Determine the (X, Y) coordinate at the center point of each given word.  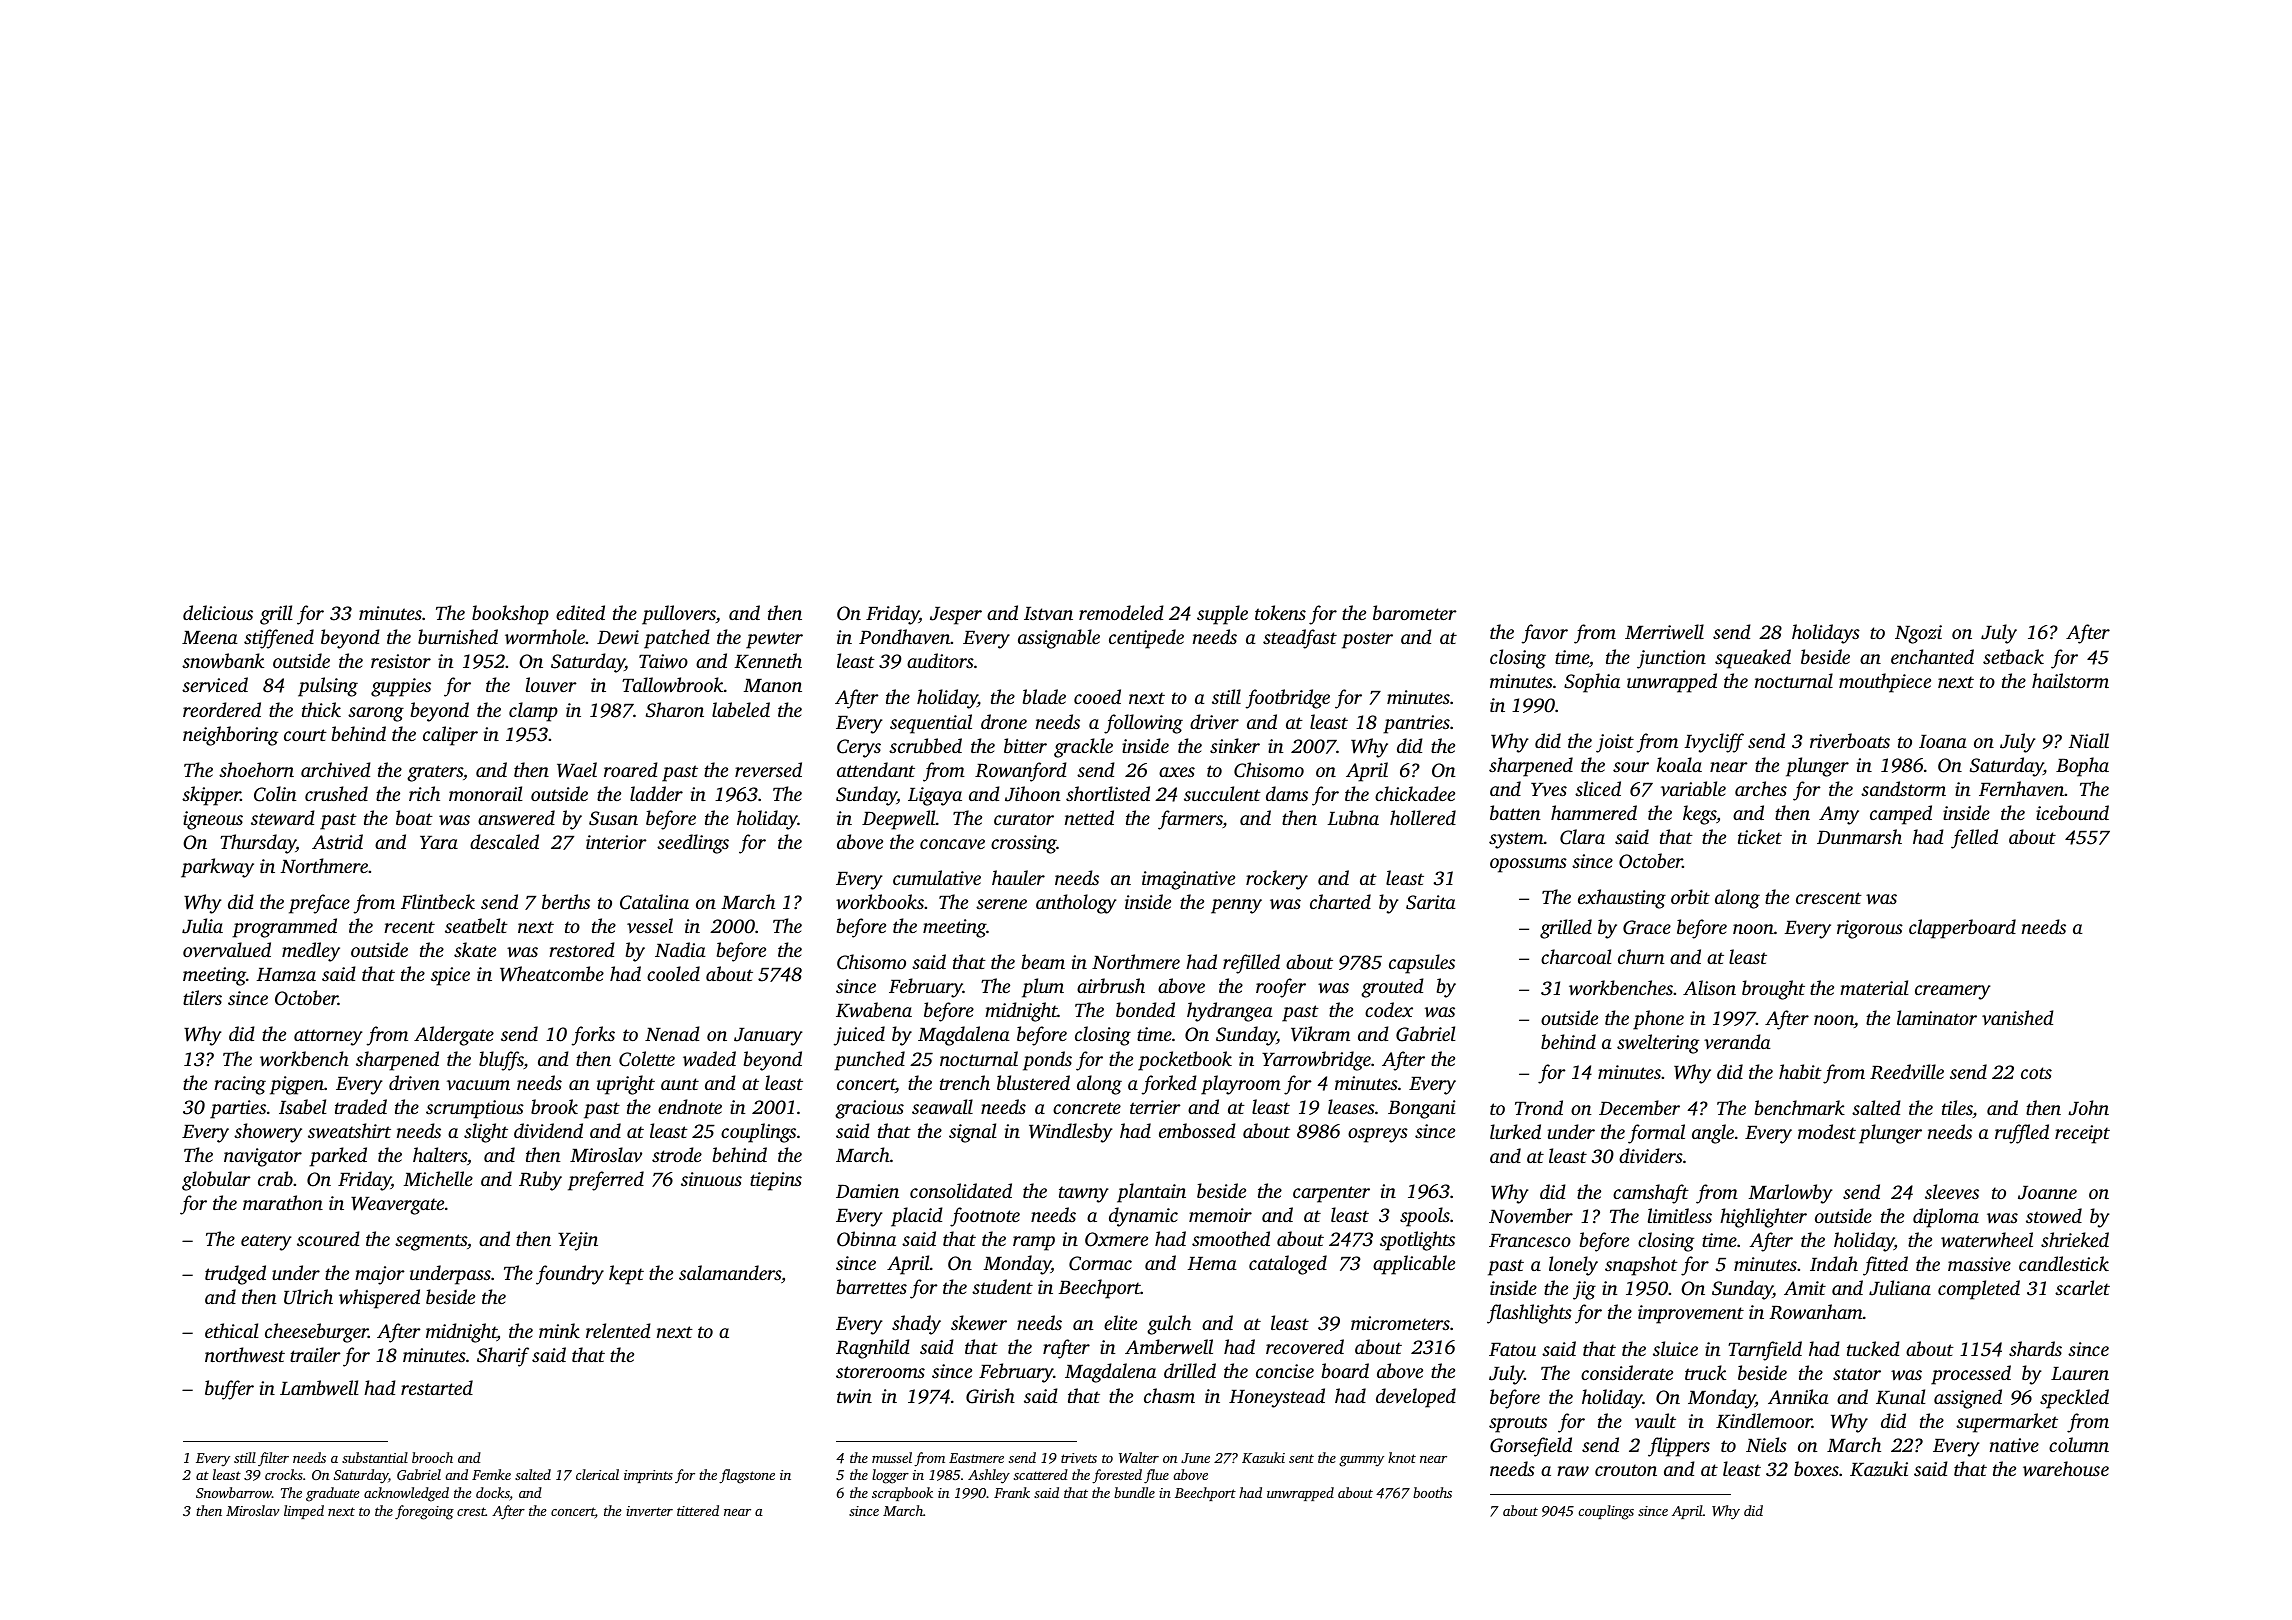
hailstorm (2070, 680)
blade (1044, 696)
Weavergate (397, 1206)
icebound (2072, 812)
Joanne (2047, 1193)
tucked (1873, 1348)
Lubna (1353, 817)
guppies (401, 687)
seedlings (693, 844)
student (1002, 1286)
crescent (1829, 898)
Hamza (286, 974)
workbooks (880, 901)
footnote (985, 1217)
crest (471, 1511)
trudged (235, 1275)
